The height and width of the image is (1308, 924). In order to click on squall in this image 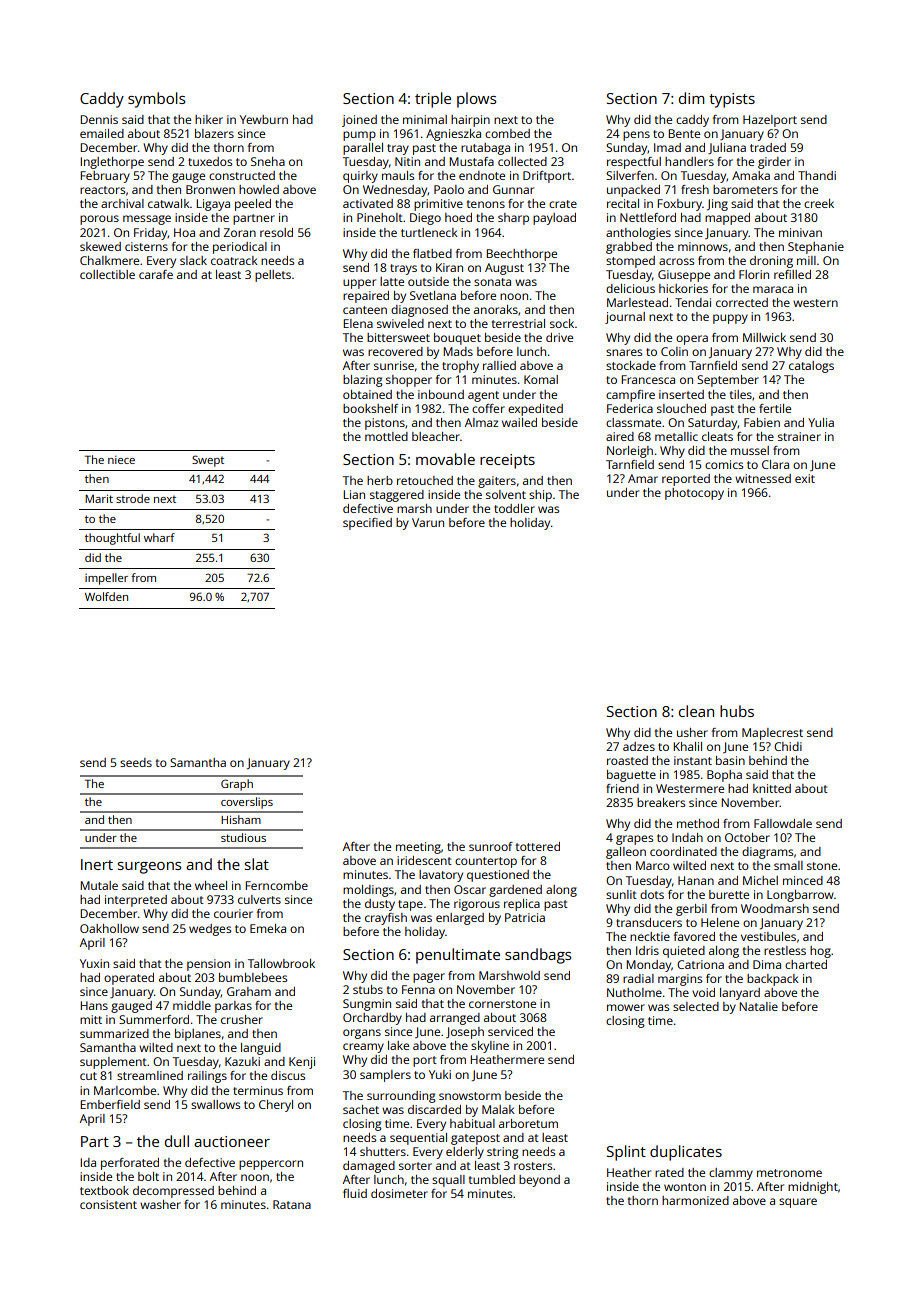, I will do `click(448, 1181)`.
